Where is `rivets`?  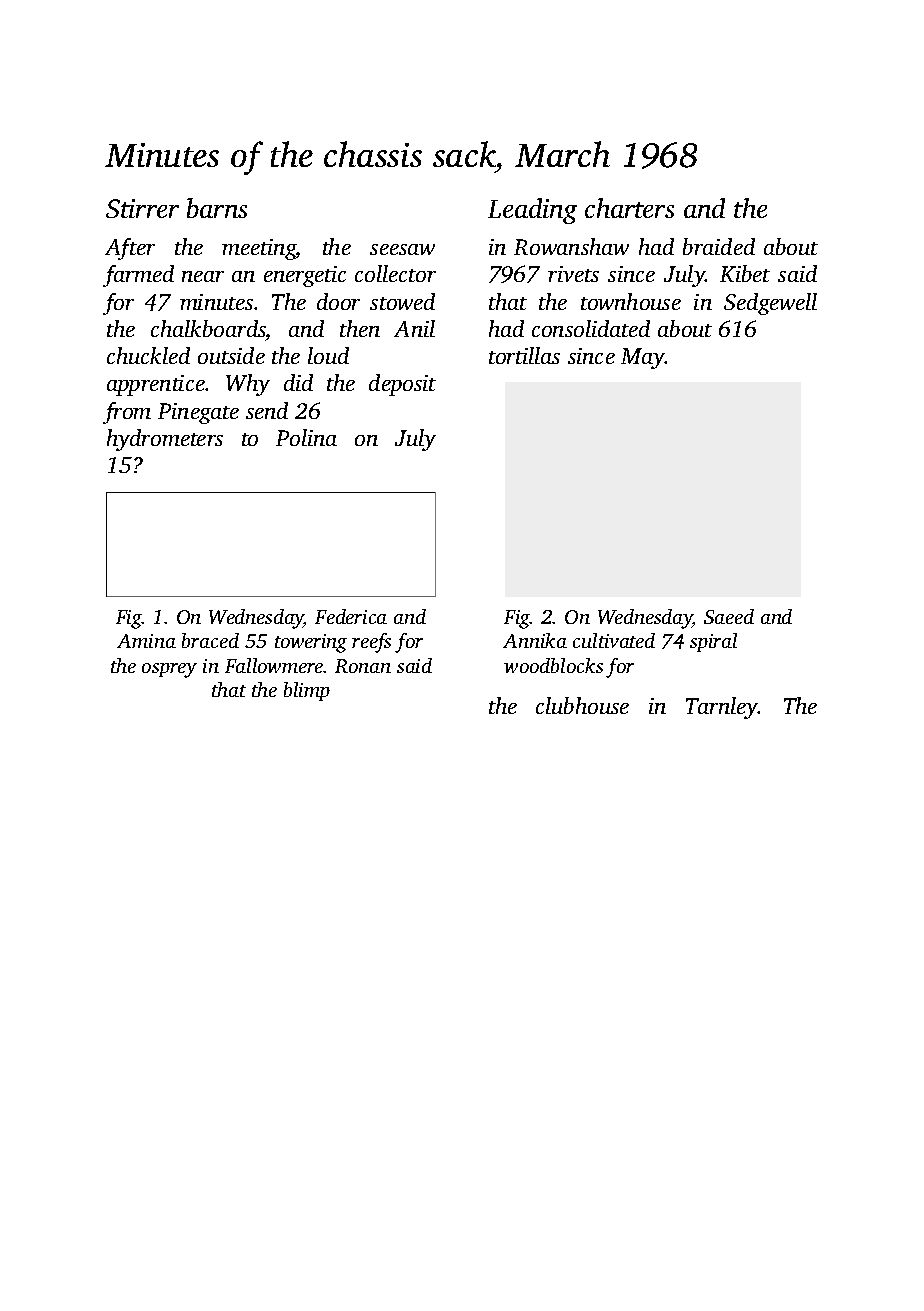 rivets is located at coordinates (573, 274).
